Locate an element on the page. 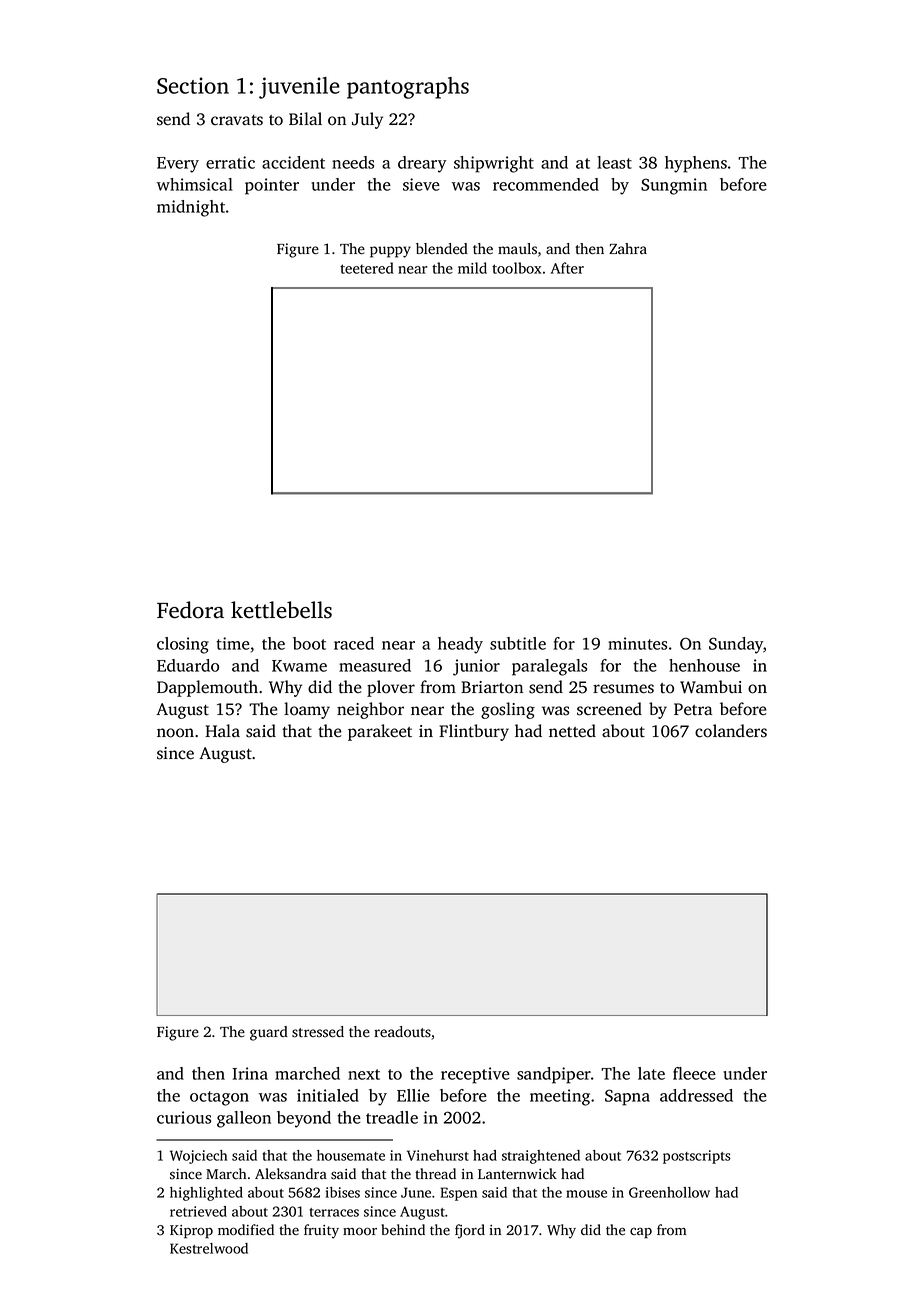 The width and height of the document is (924, 1311). hyphens is located at coordinates (696, 164).
